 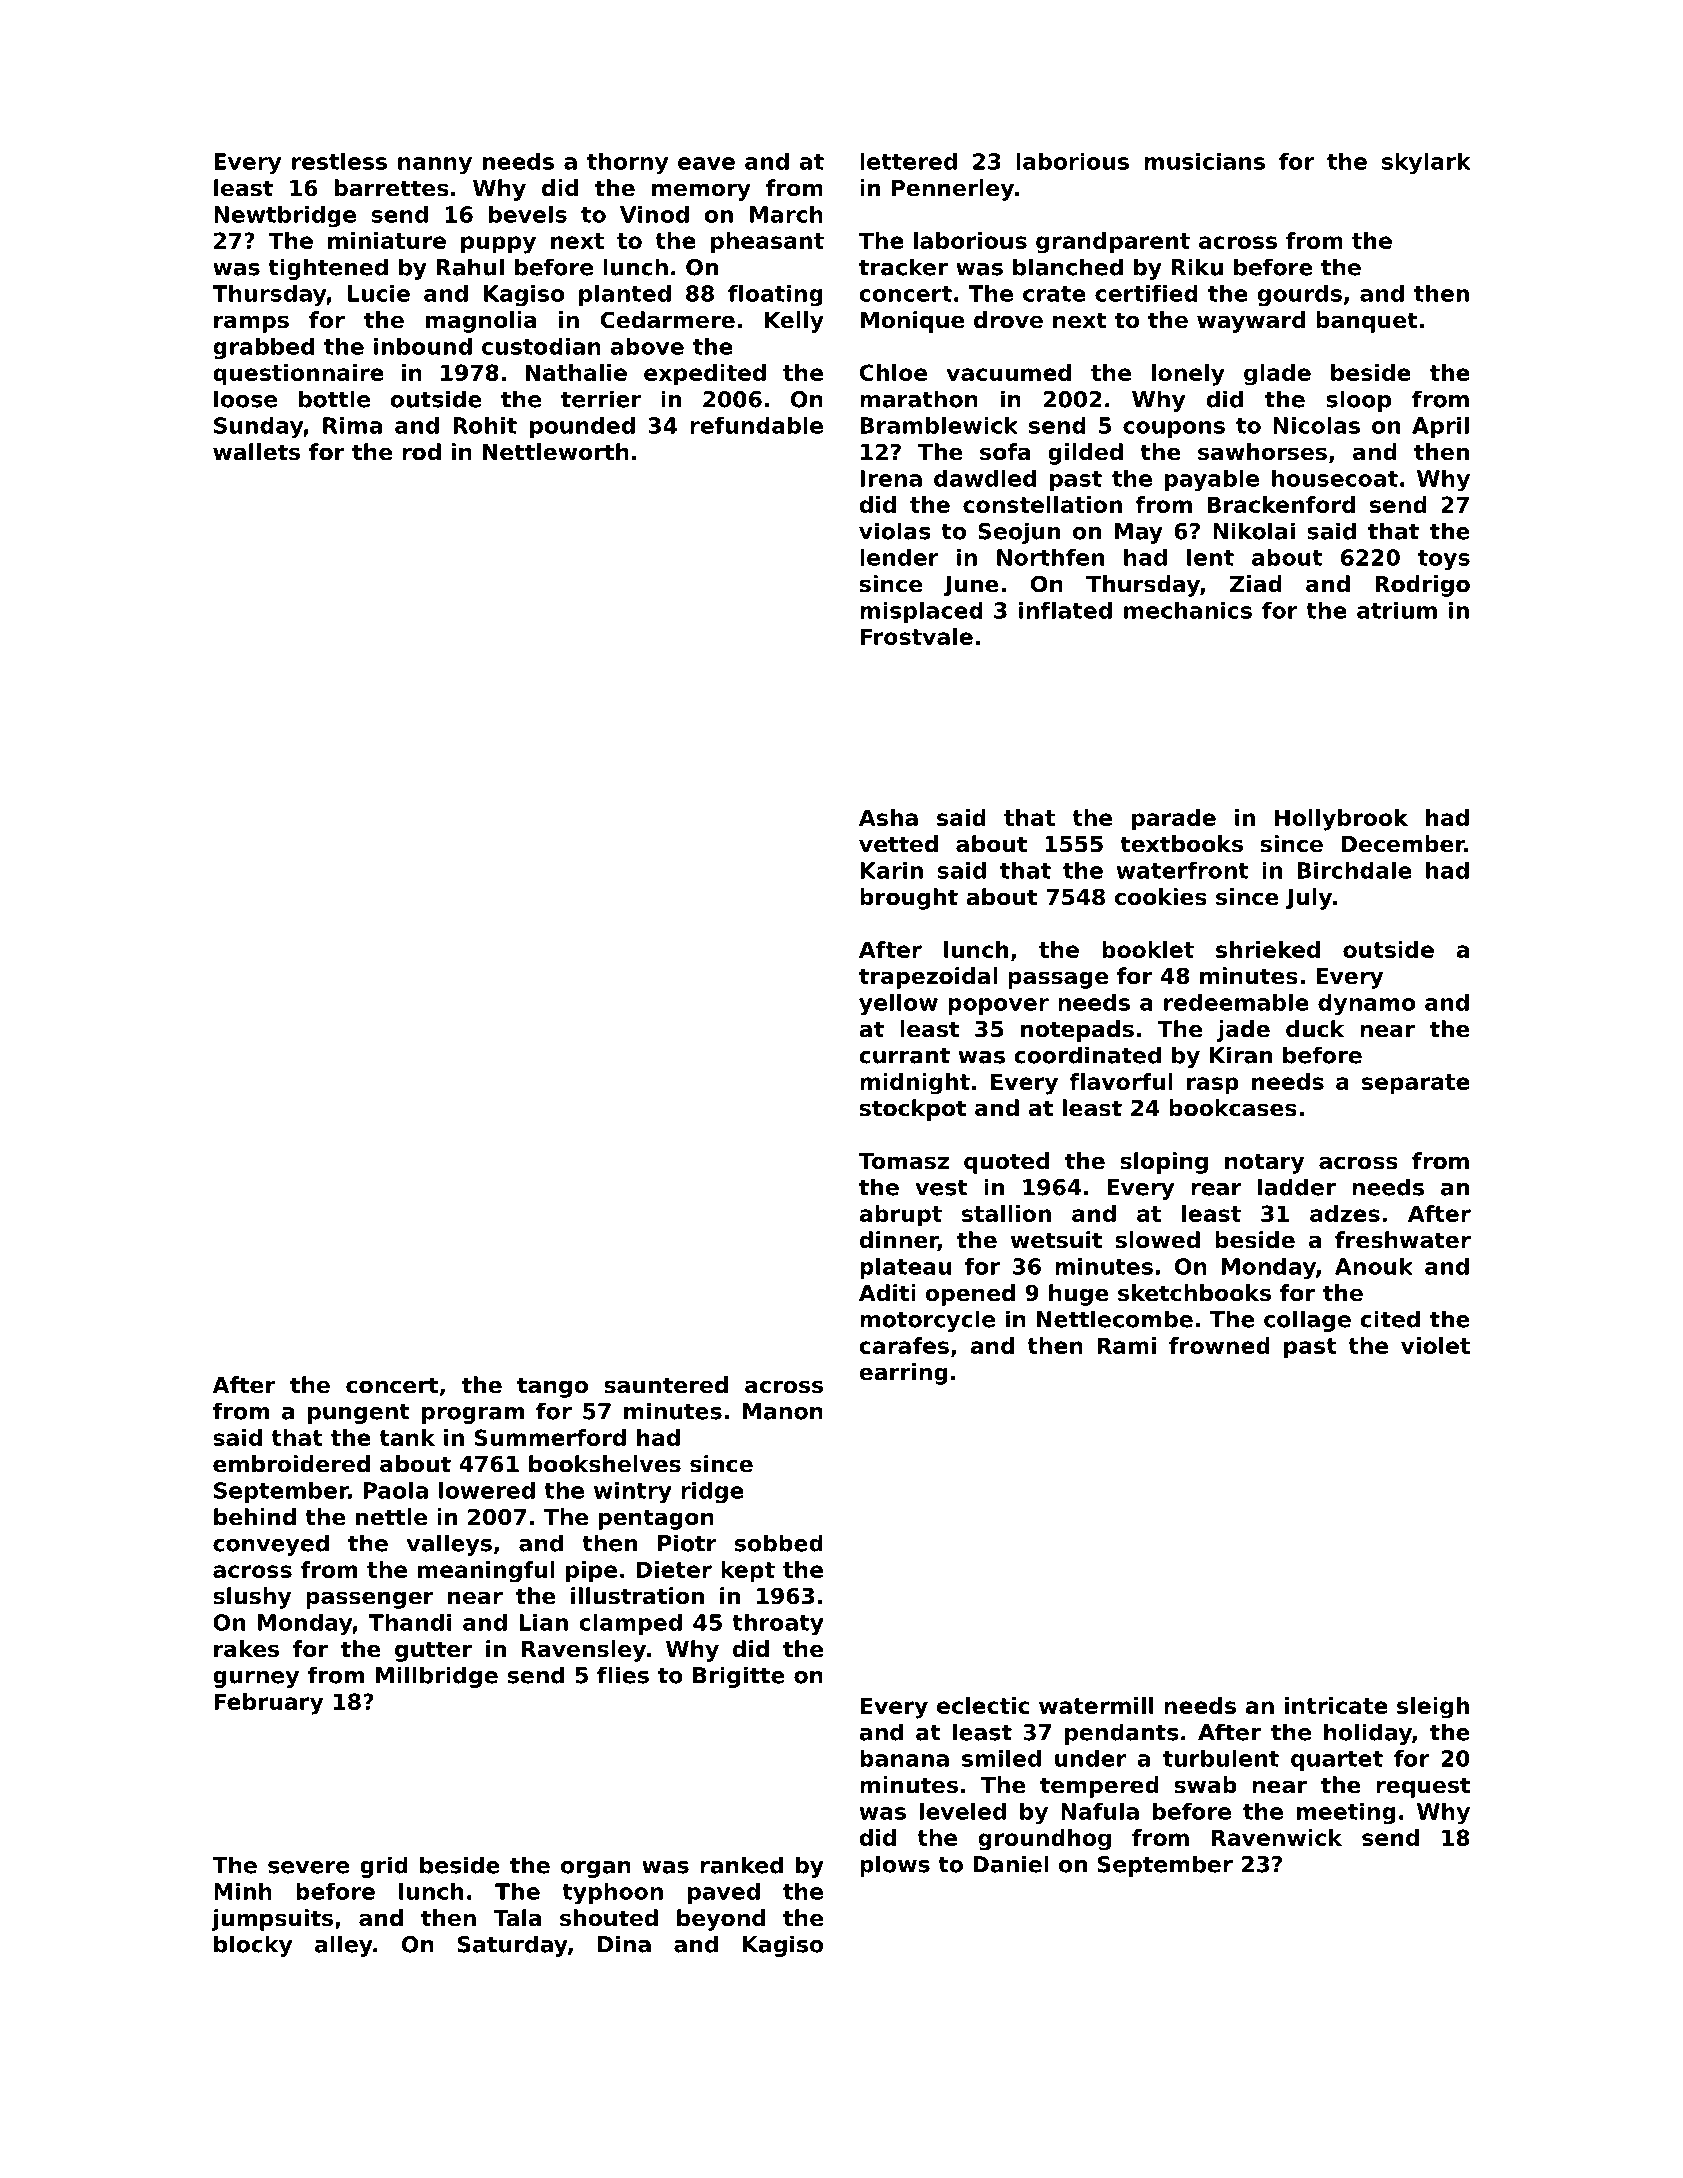 What do you see at coordinates (1374, 1266) in the image?
I see `Anouk` at bounding box center [1374, 1266].
